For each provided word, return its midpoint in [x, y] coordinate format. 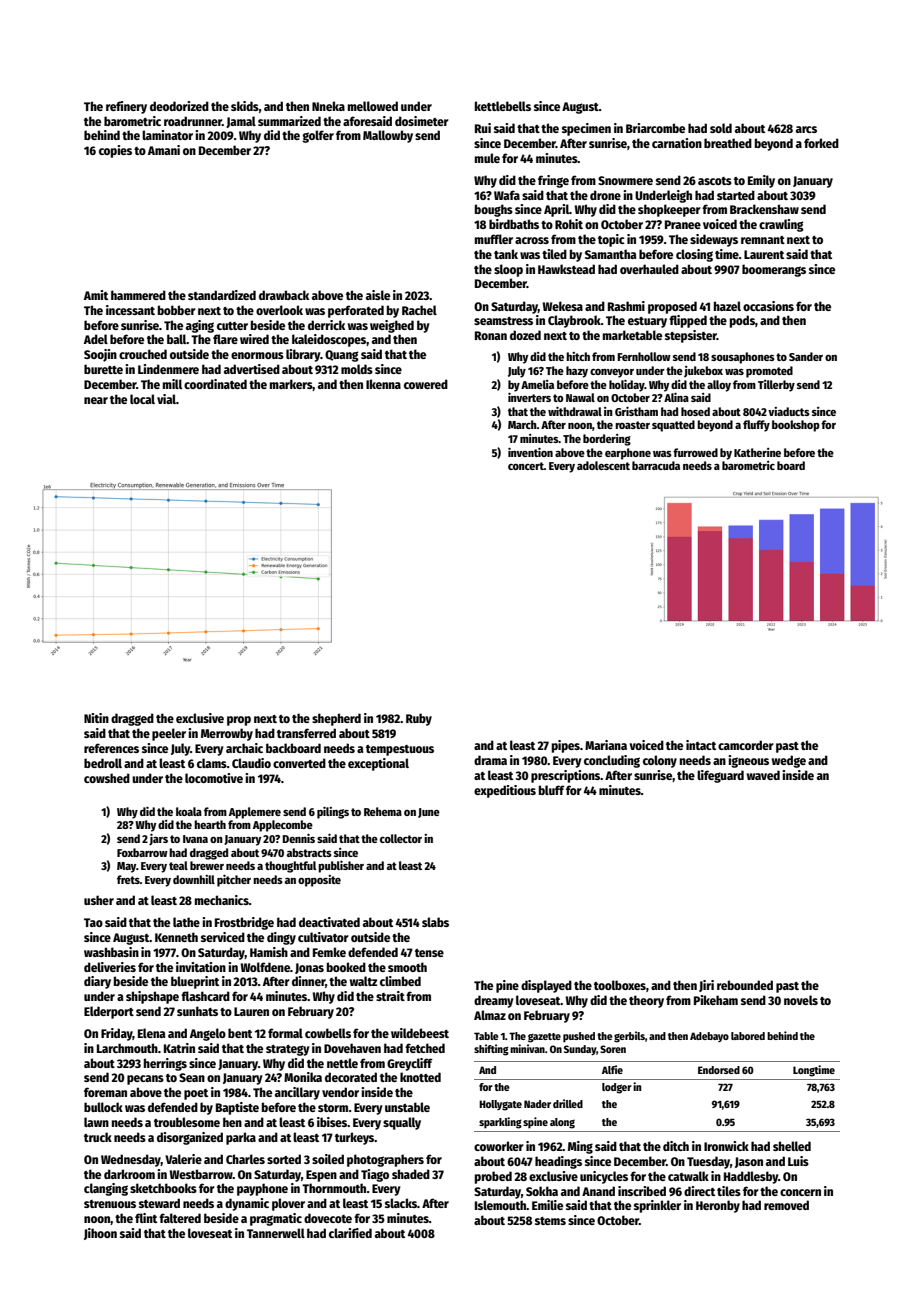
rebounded [745, 985]
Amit [96, 295]
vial [166, 399]
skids [245, 106]
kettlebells [503, 106]
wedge [789, 761]
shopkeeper [669, 210]
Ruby [419, 719]
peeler [169, 734]
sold [721, 128]
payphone [262, 1189]
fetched [425, 1048]
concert [526, 466]
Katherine [757, 452]
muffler [494, 239]
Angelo [208, 1034]
